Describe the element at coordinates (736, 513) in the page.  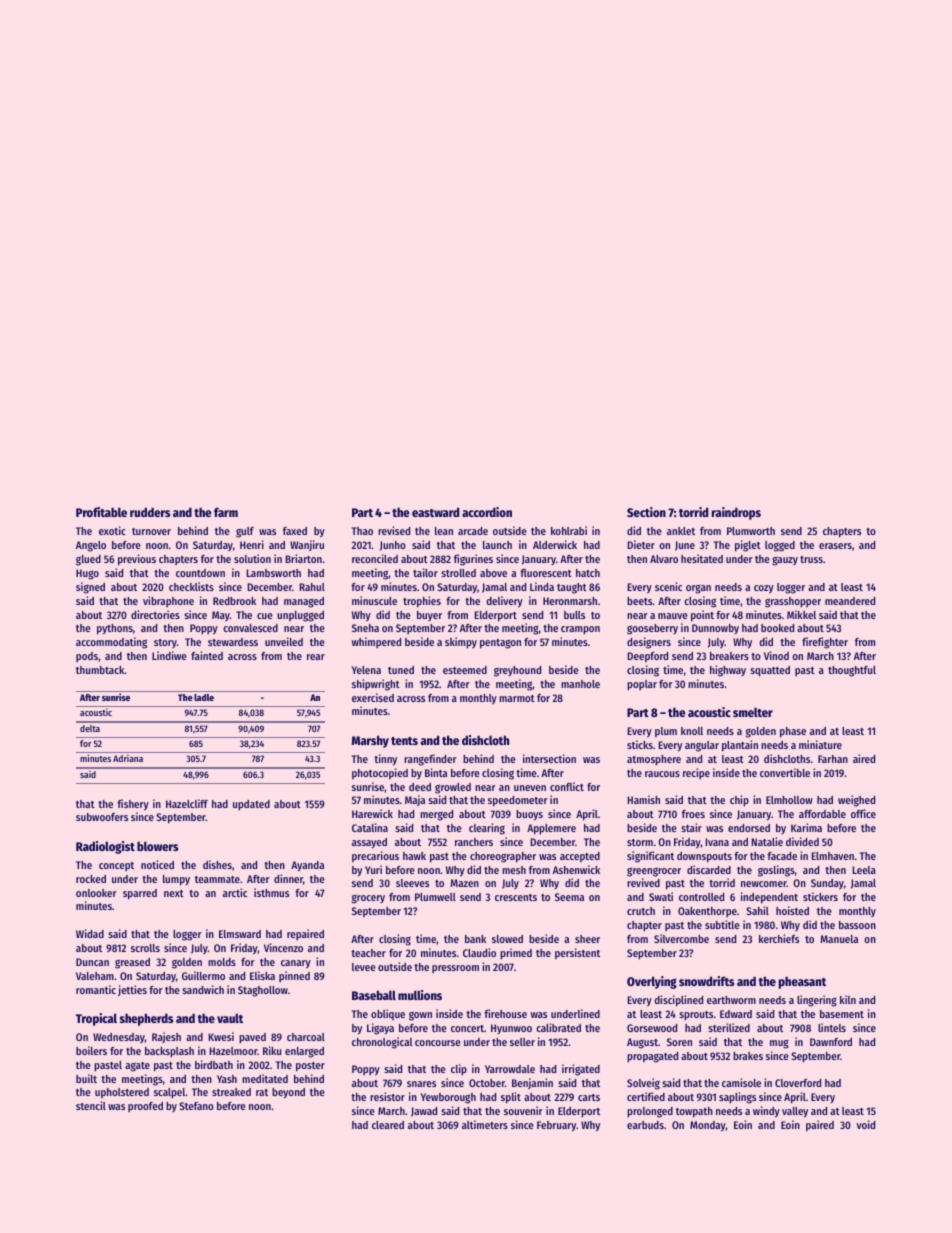
I see `raindrops` at that location.
